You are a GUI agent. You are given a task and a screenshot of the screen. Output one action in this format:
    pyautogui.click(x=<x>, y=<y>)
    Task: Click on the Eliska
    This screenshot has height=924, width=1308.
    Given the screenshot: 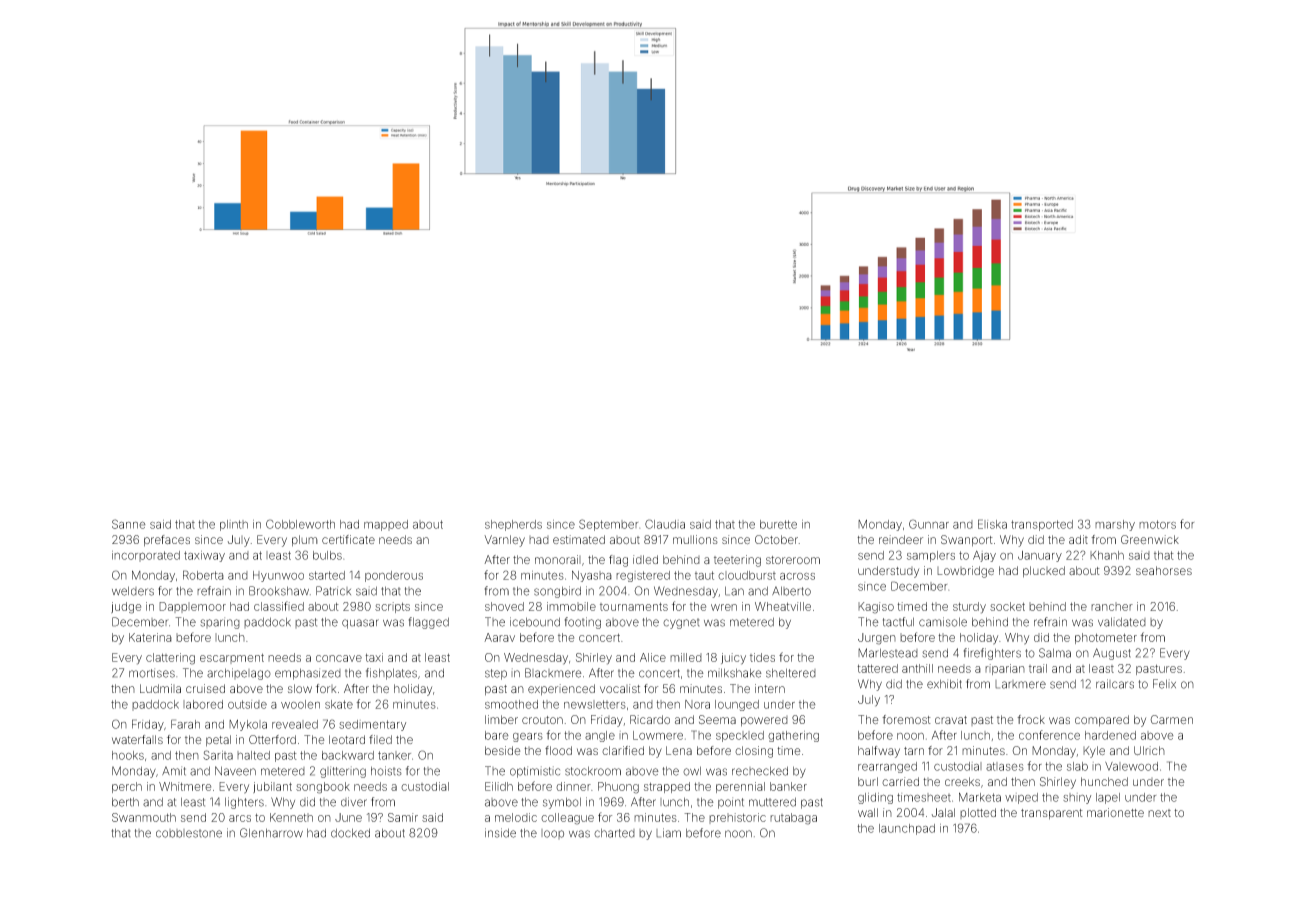 What is the action you would take?
    pyautogui.click(x=992, y=524)
